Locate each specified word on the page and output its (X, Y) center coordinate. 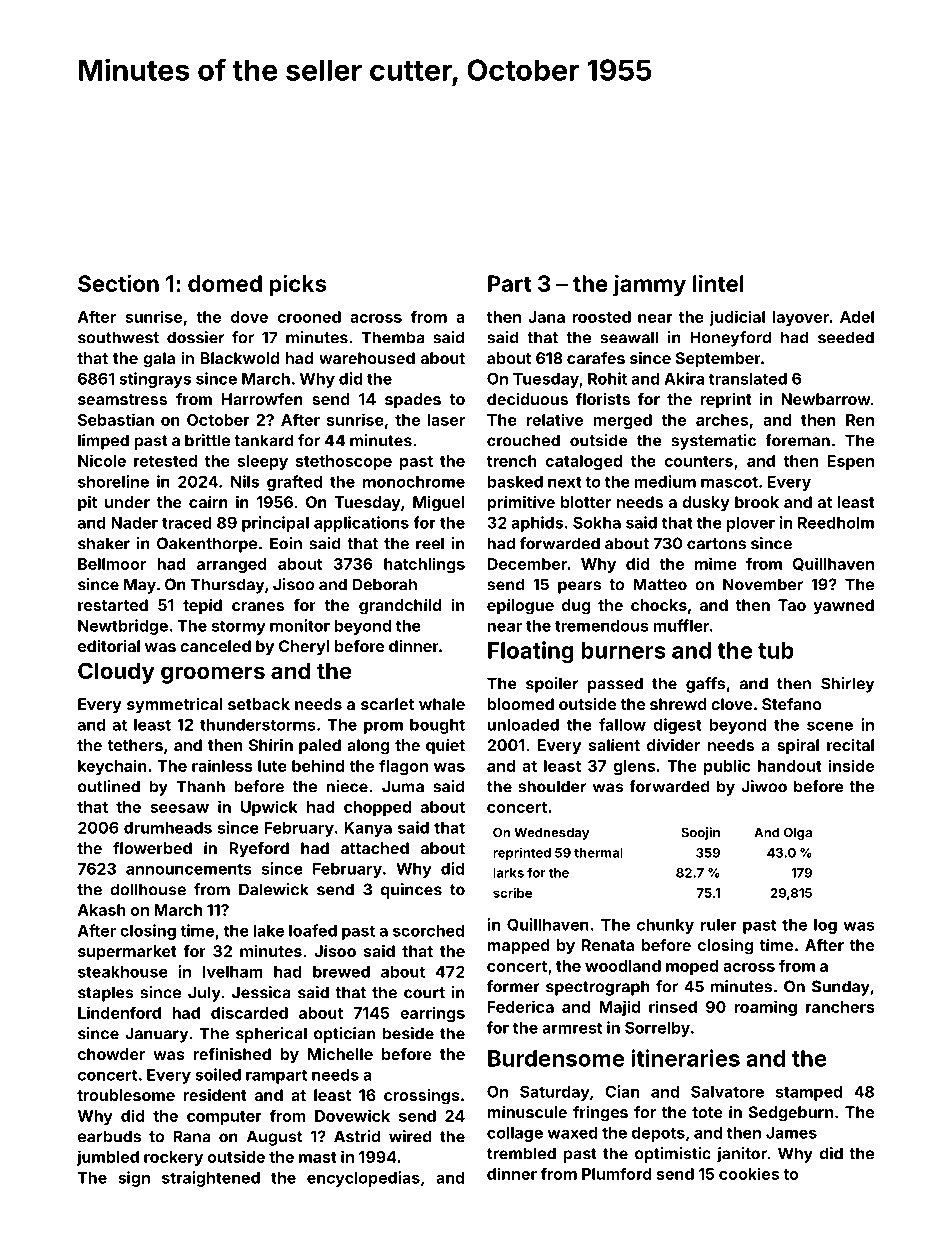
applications (361, 524)
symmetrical (174, 706)
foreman (797, 440)
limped (103, 442)
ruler (719, 925)
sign (134, 1179)
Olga (798, 833)
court (424, 993)
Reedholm (836, 523)
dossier (195, 337)
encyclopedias (363, 1179)
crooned (309, 317)
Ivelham (233, 972)
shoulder (552, 786)
